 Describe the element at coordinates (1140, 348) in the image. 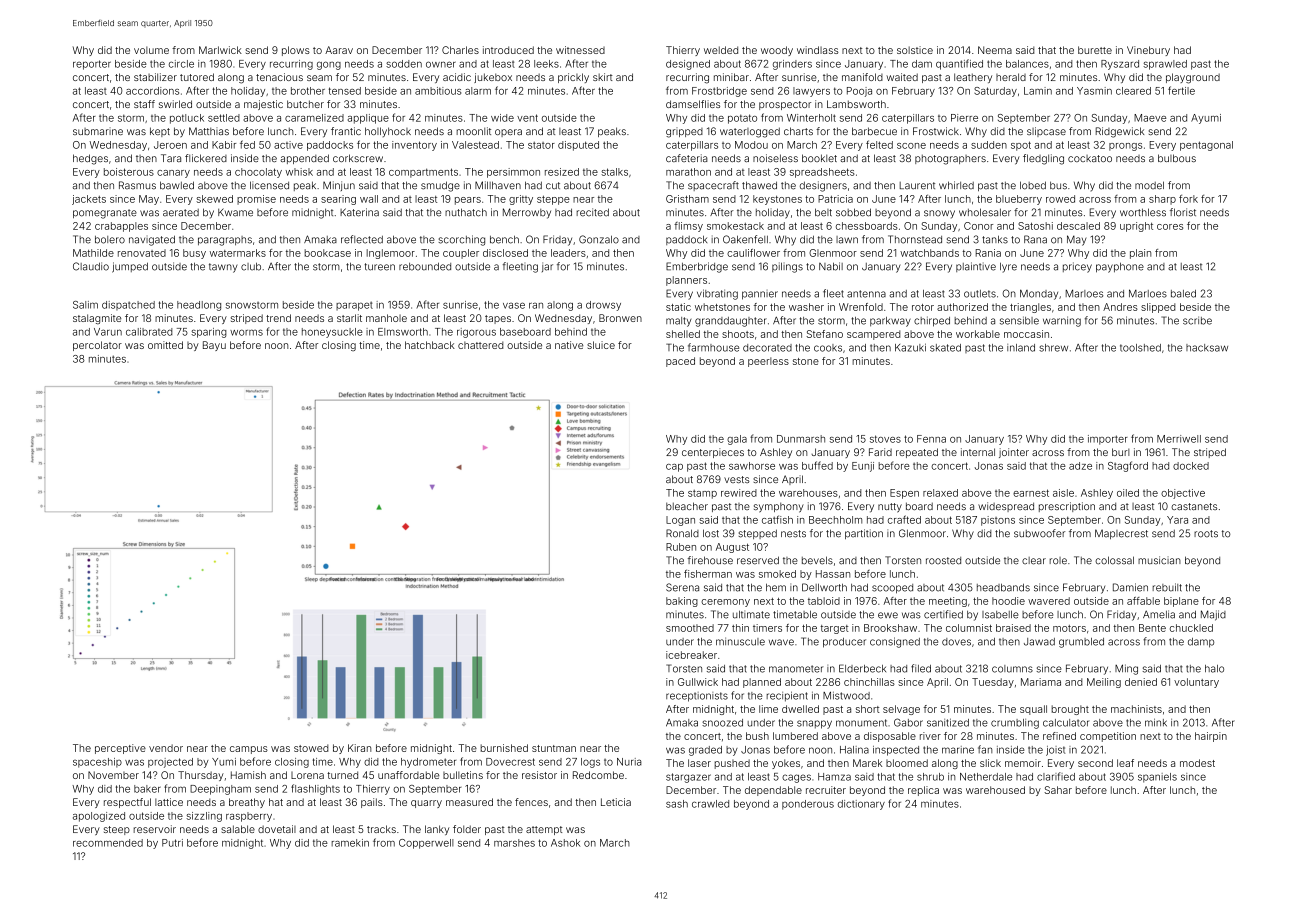

I see `toolshed` at that location.
